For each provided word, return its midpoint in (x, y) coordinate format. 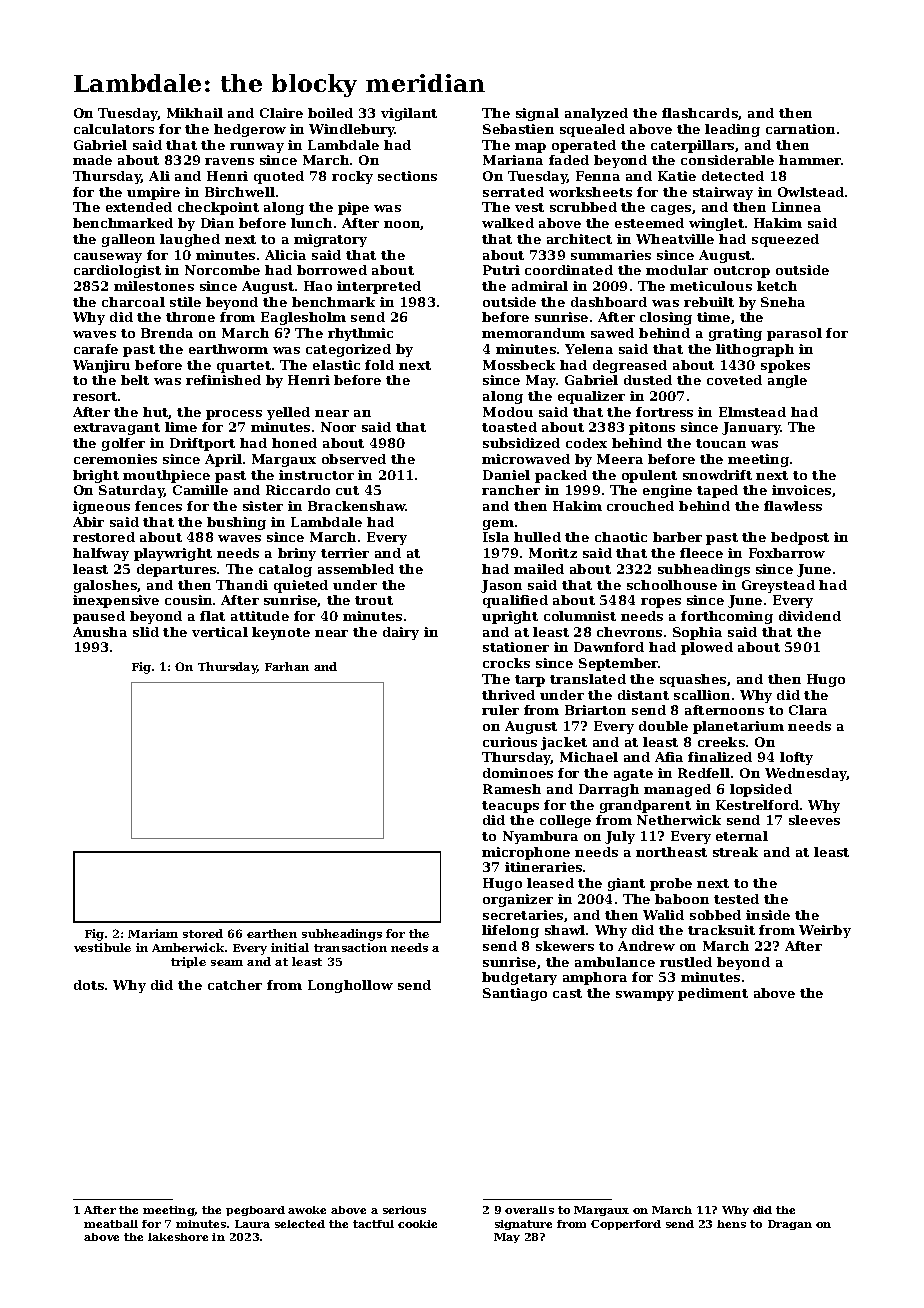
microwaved (526, 459)
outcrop (742, 272)
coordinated (569, 270)
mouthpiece (166, 476)
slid (146, 632)
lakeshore (178, 1237)
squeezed (785, 240)
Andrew (646, 946)
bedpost (800, 538)
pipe (353, 208)
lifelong (510, 931)
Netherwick (679, 820)
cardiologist (117, 271)
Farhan (287, 666)
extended (139, 207)
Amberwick (188, 947)
